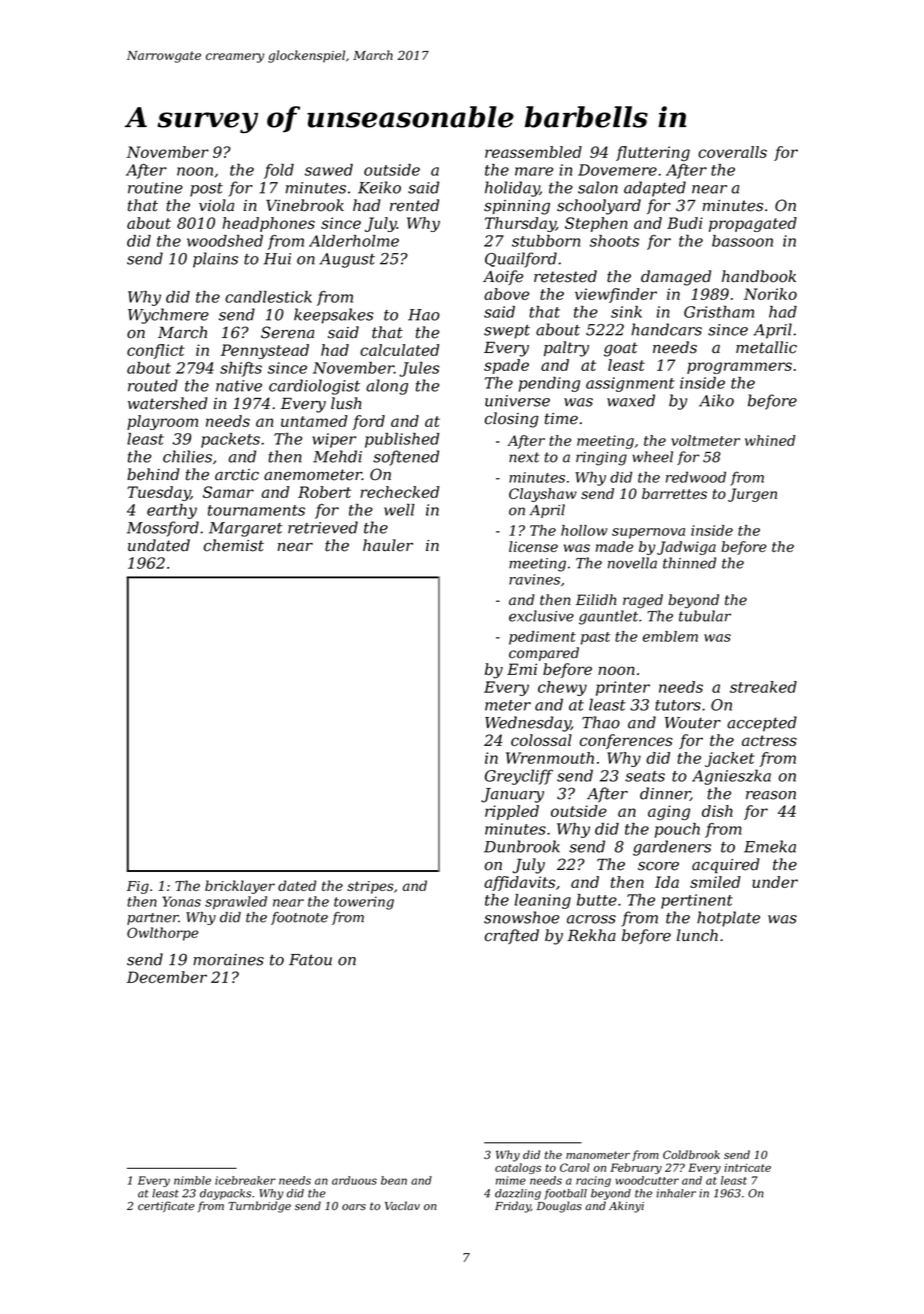 The width and height of the screenshot is (924, 1314). What do you see at coordinates (678, 705) in the screenshot?
I see `tutors` at bounding box center [678, 705].
